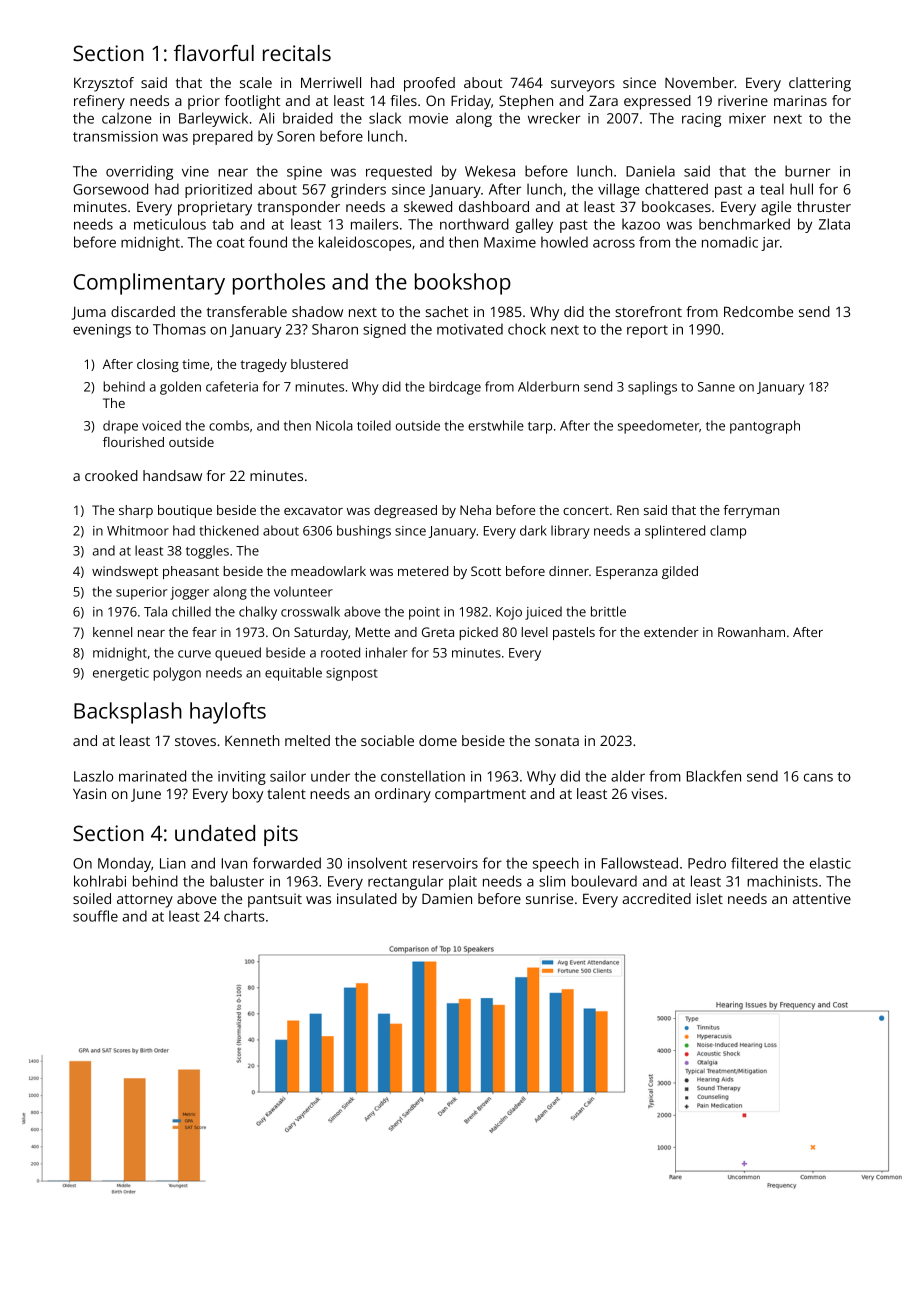  Describe the element at coordinates (680, 572) in the image. I see `gilded` at that location.
